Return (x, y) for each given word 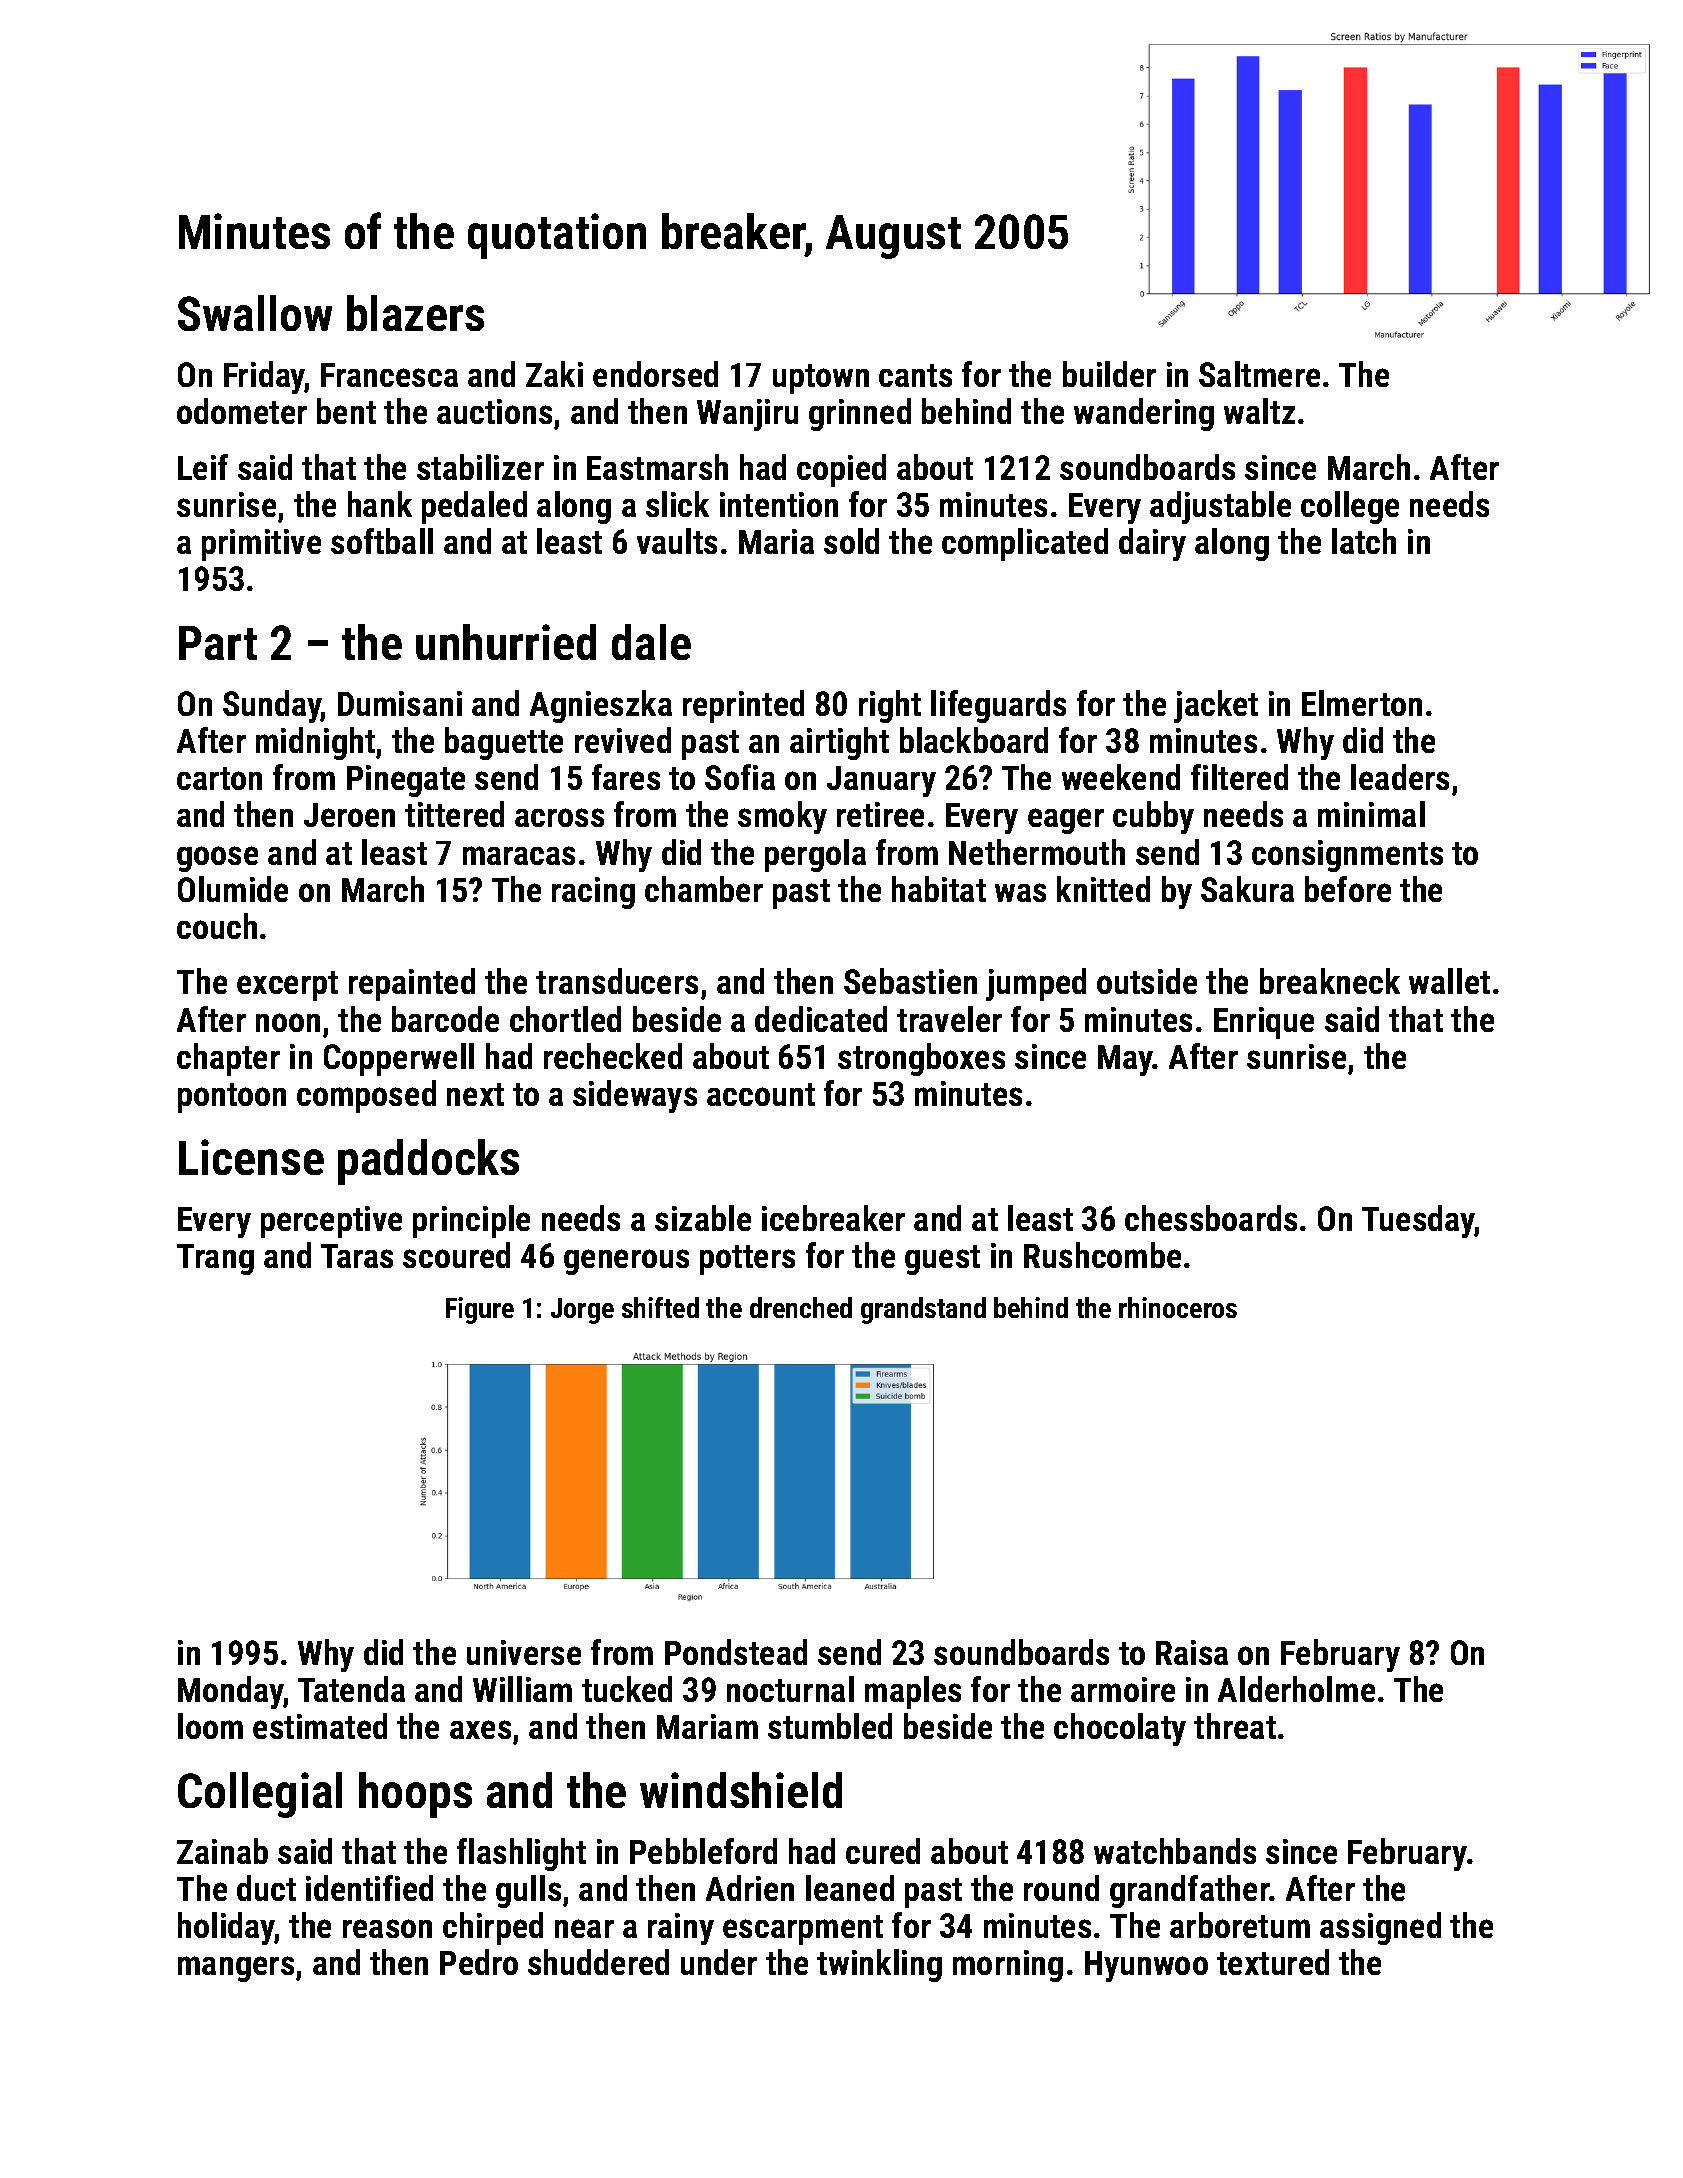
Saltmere (1259, 374)
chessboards (1211, 1218)
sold (851, 541)
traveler (949, 1019)
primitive (261, 545)
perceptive (331, 1222)
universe (524, 1652)
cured (883, 1851)
